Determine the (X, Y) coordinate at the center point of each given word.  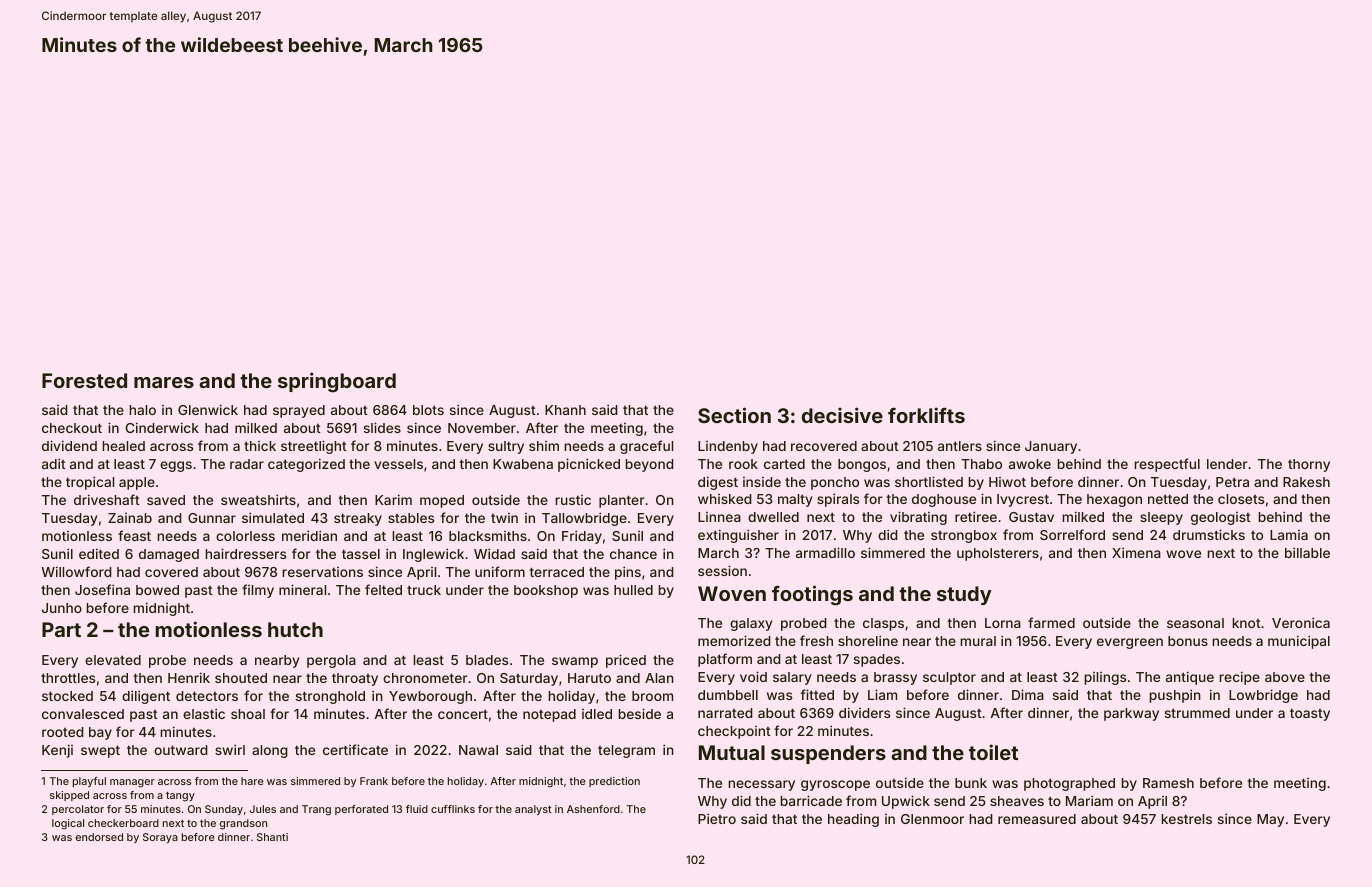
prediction (614, 782)
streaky (358, 519)
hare (252, 781)
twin (504, 518)
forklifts (926, 415)
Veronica (1301, 622)
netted (1168, 499)
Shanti (272, 837)
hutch (295, 629)
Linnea (719, 517)
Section (734, 415)
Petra (1232, 482)
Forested (84, 380)
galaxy (751, 624)
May (1270, 820)
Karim (393, 499)
